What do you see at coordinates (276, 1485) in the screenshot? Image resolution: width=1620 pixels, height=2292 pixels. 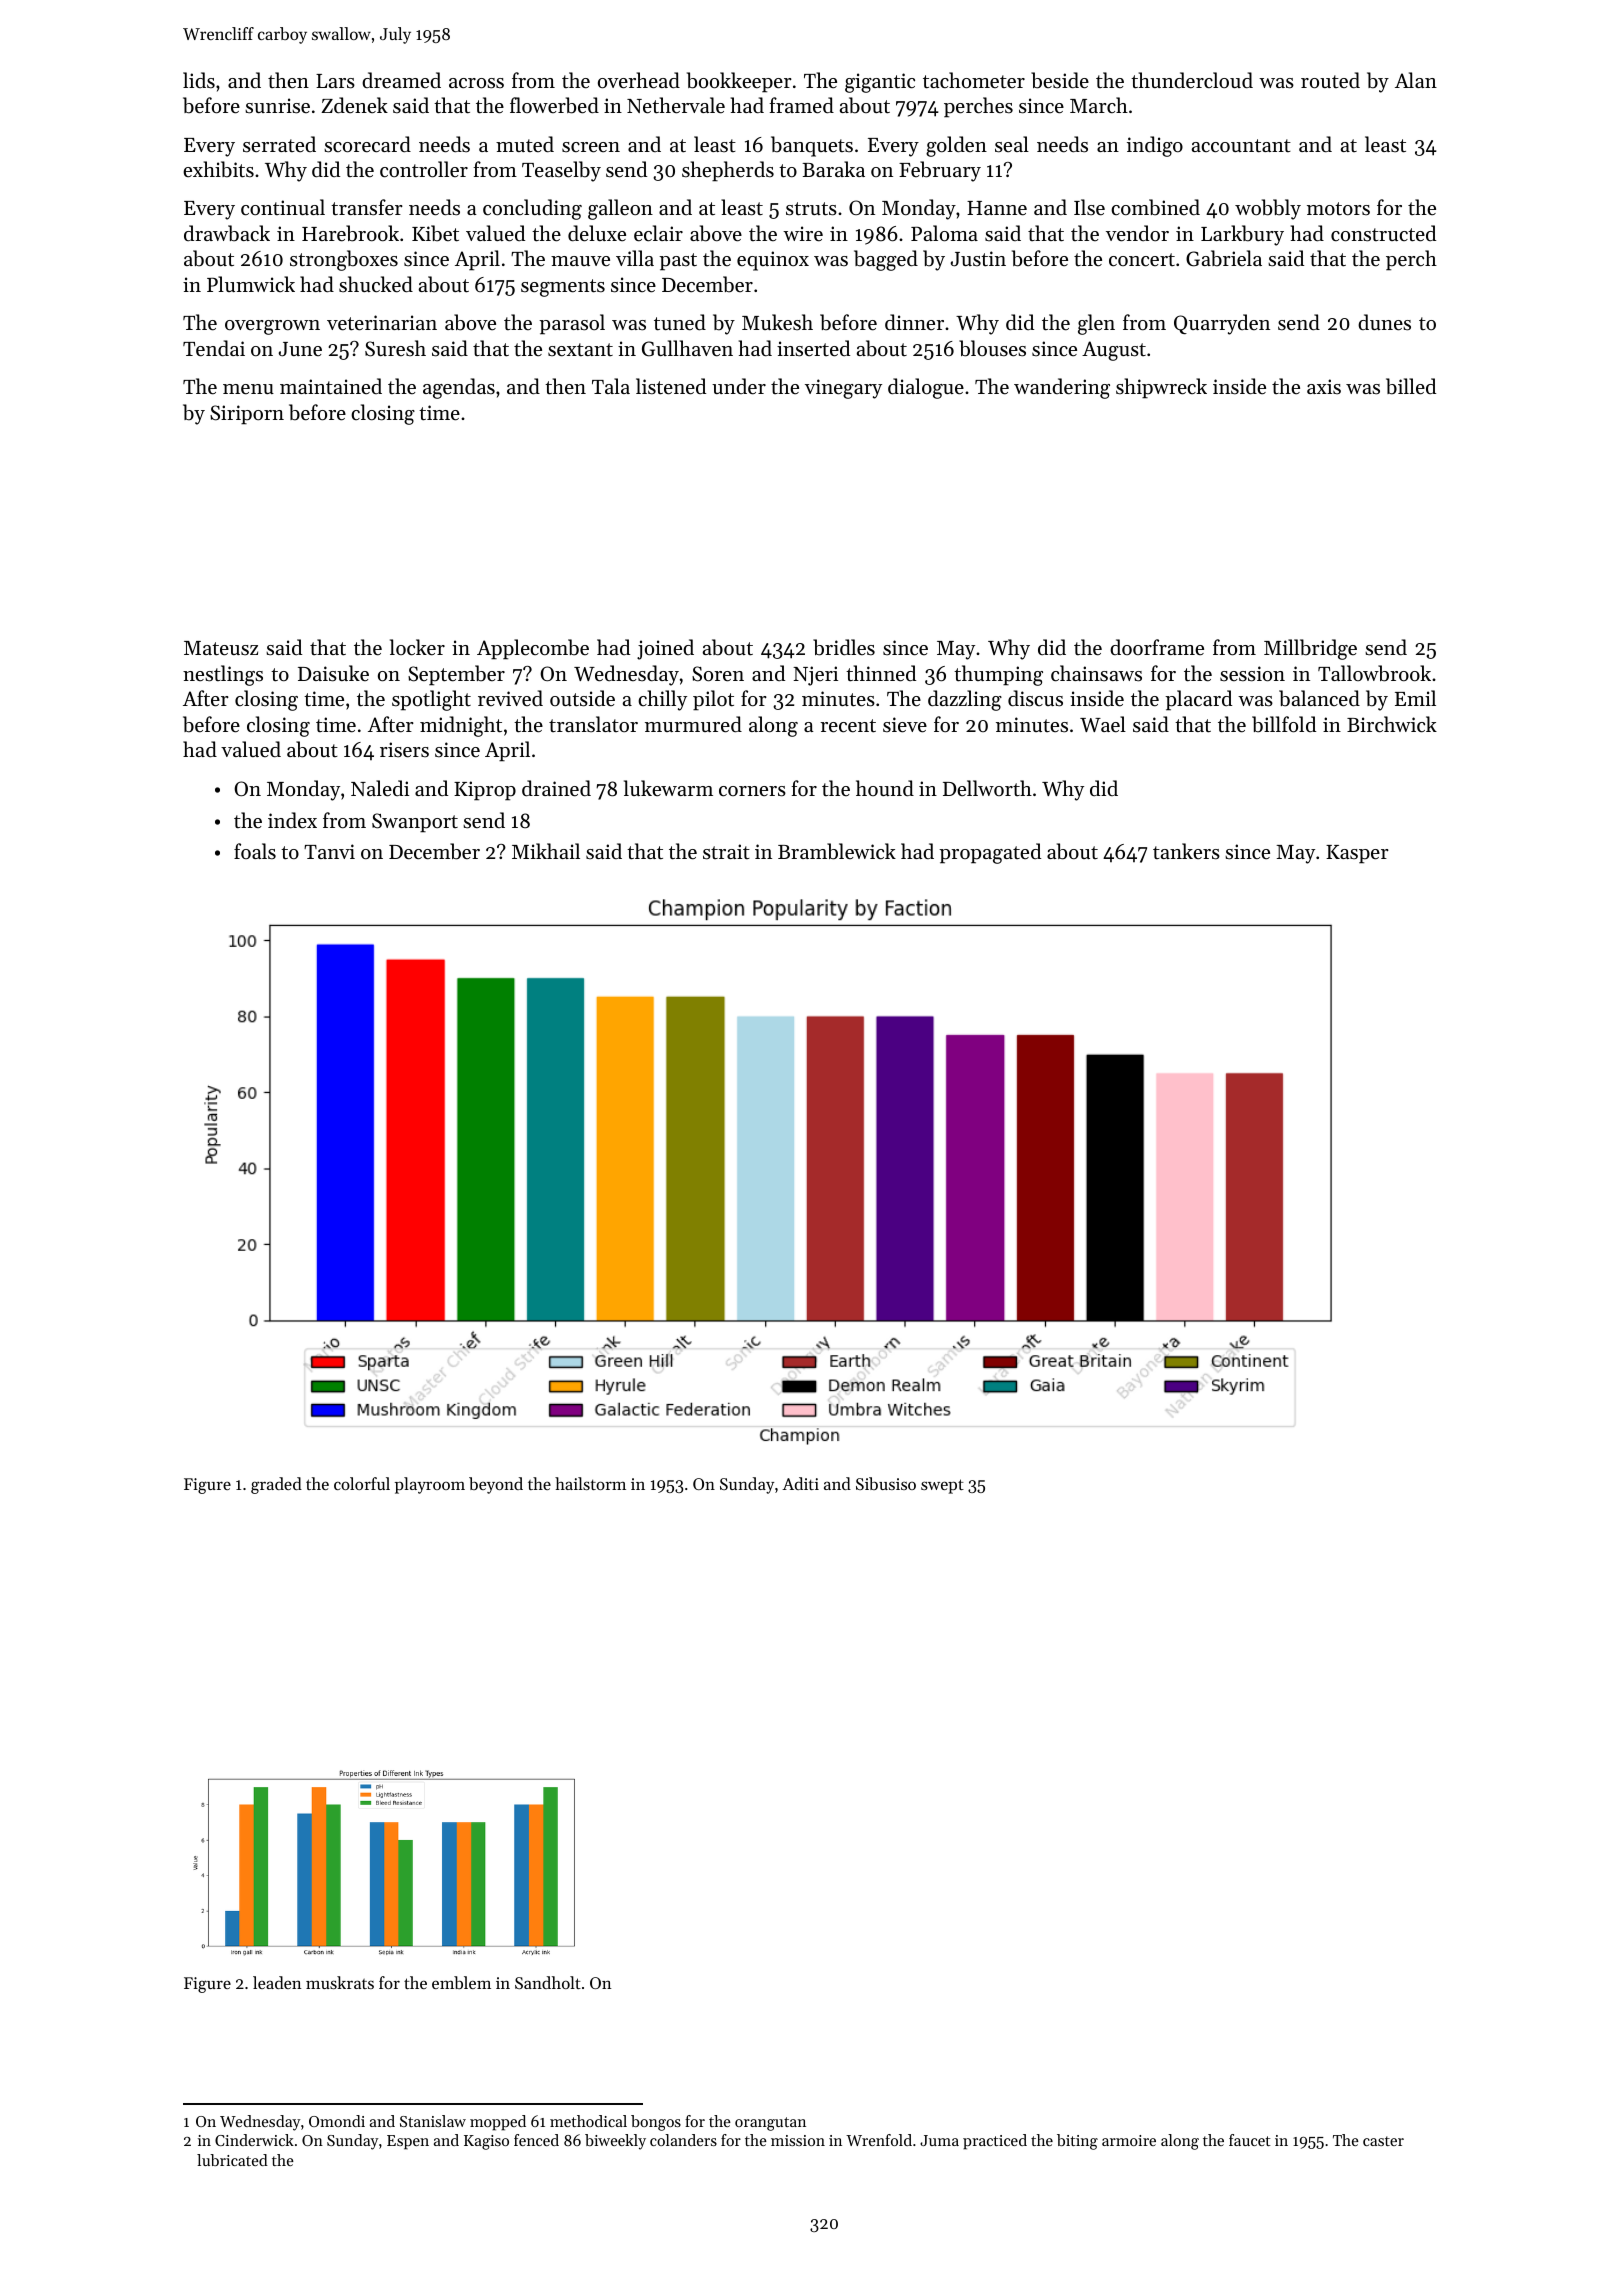 I see `graded` at bounding box center [276, 1485].
